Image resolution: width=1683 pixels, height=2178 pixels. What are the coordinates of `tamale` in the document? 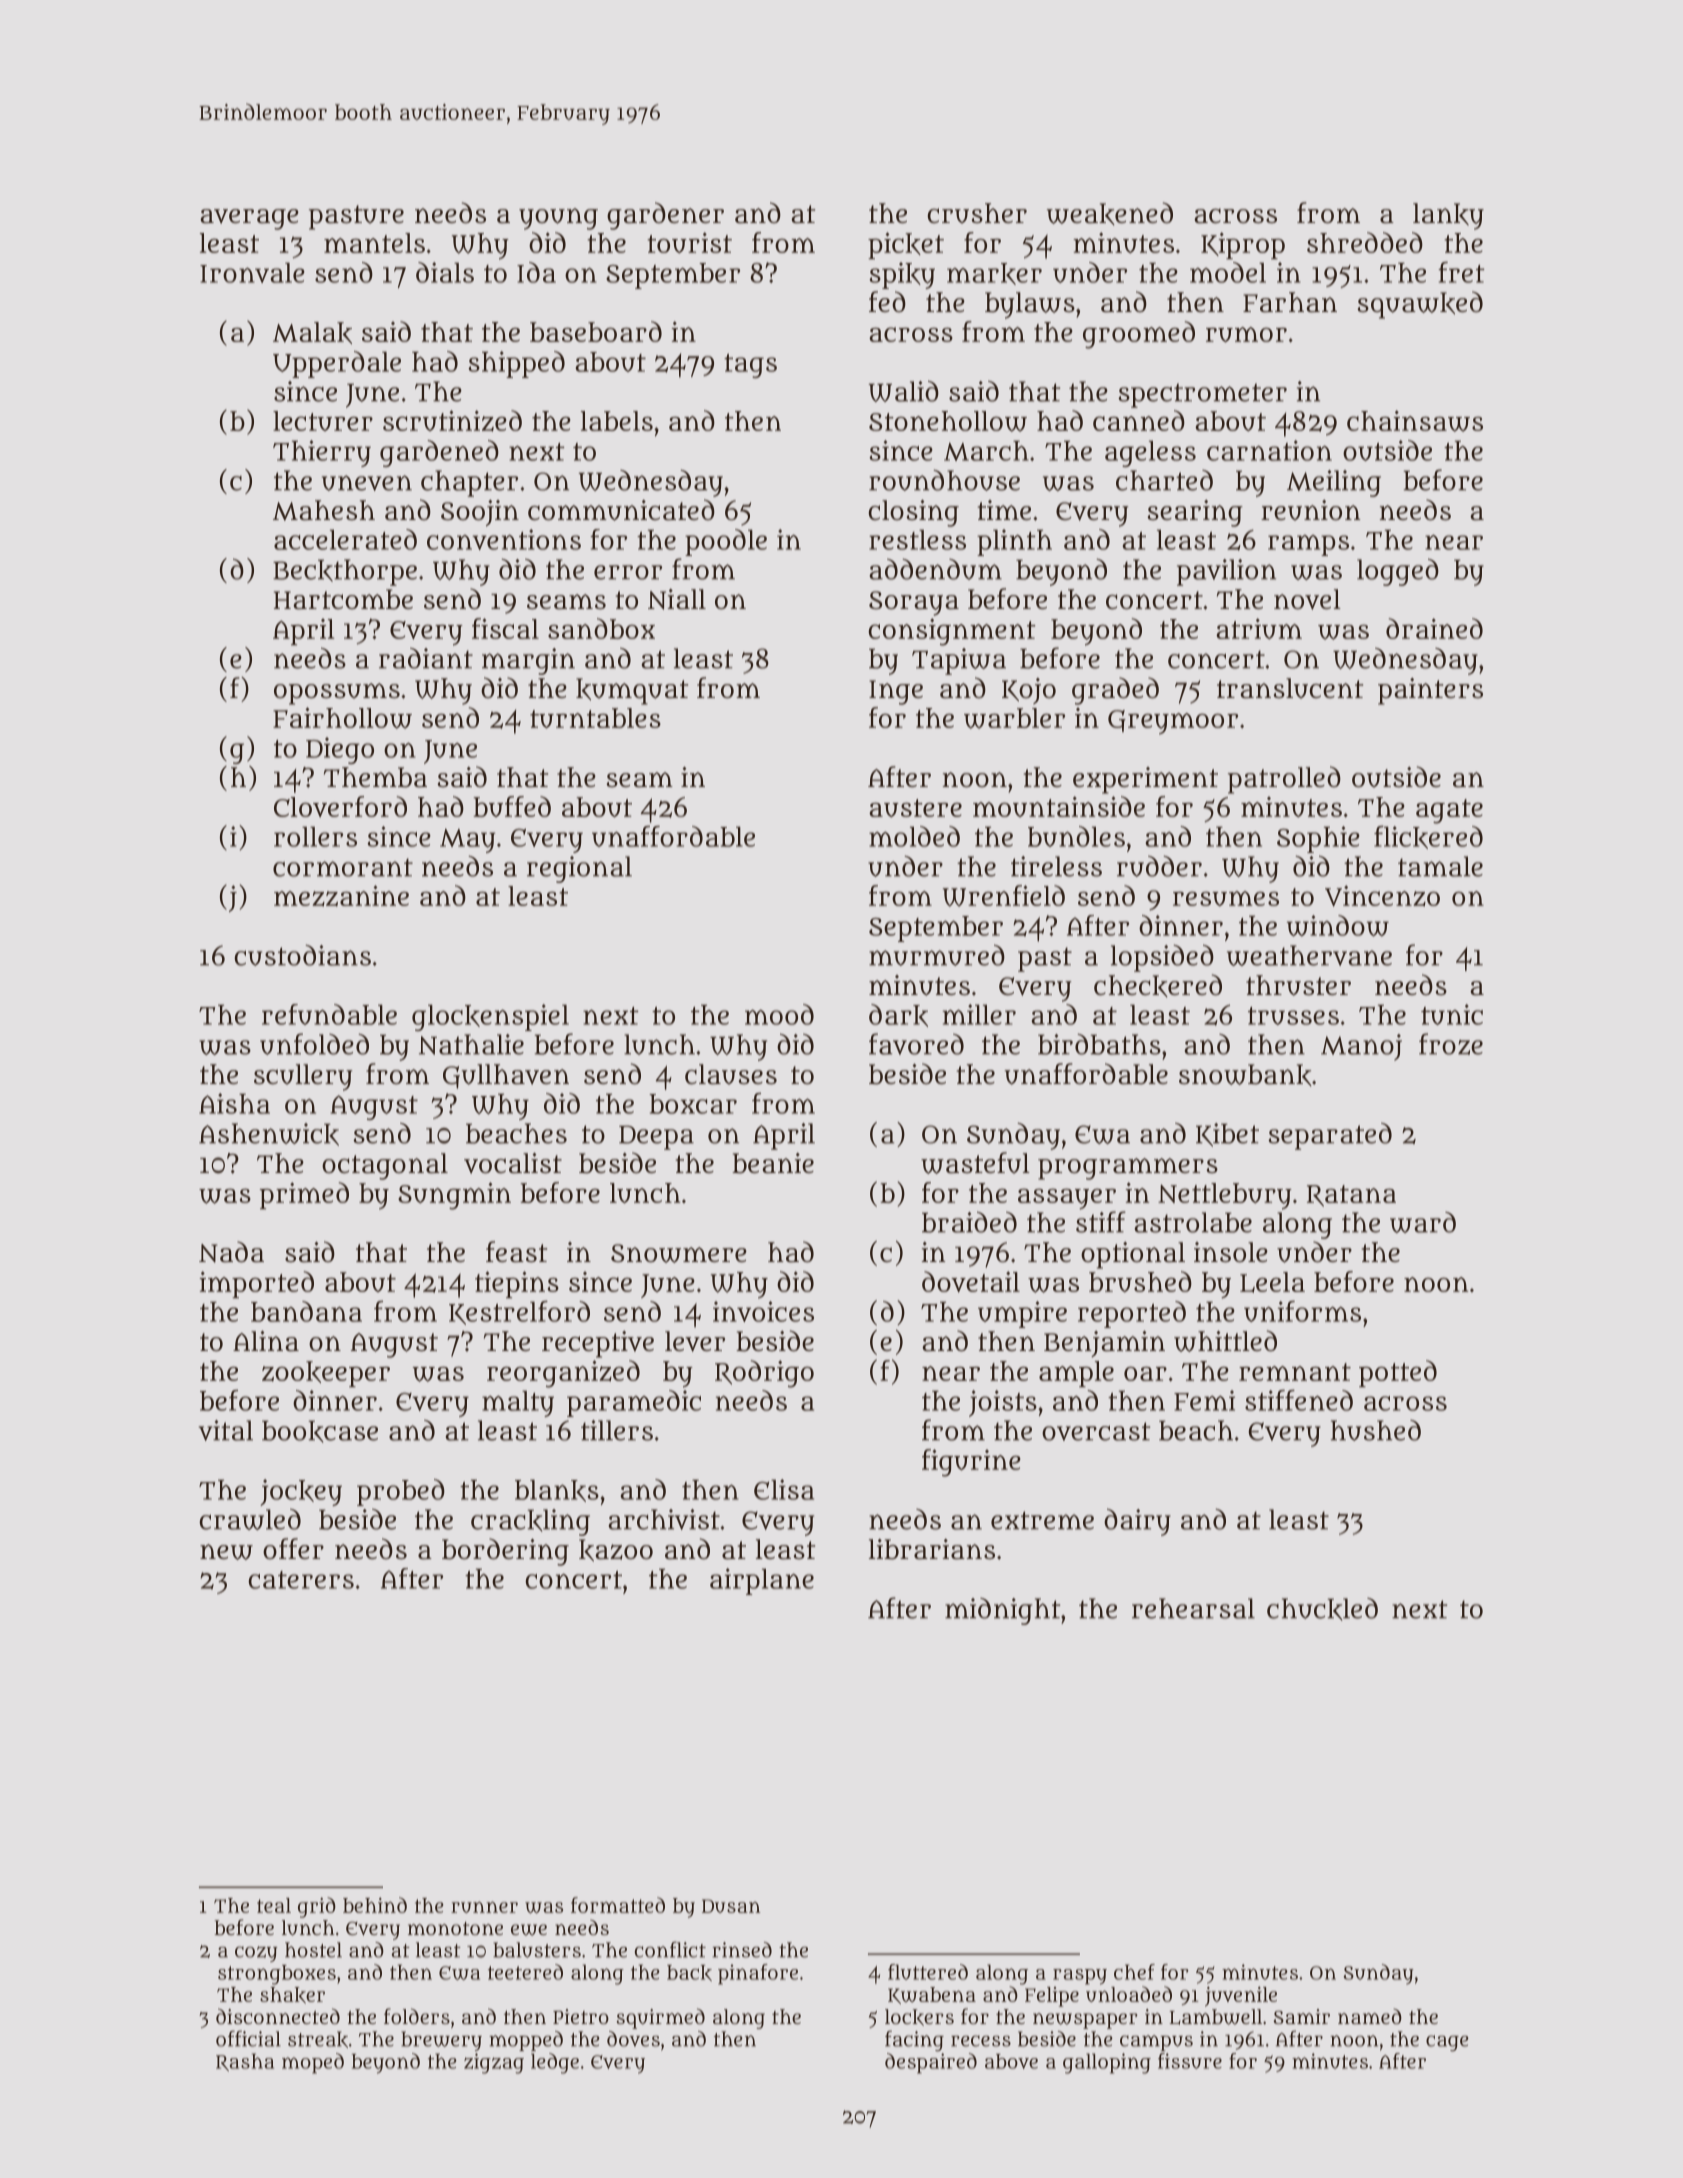 It's located at (1440, 866).
